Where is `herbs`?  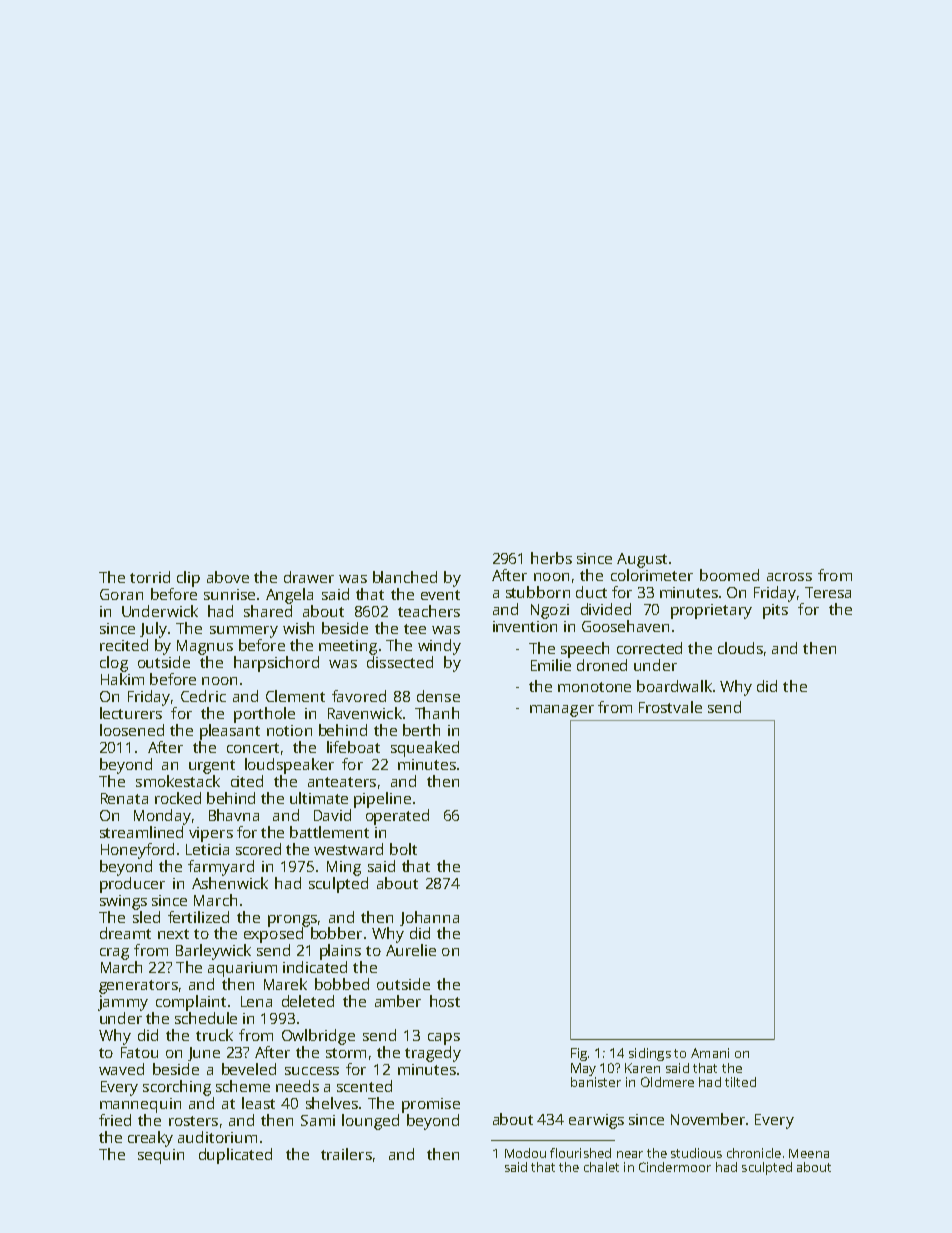 herbs is located at coordinates (551, 558).
